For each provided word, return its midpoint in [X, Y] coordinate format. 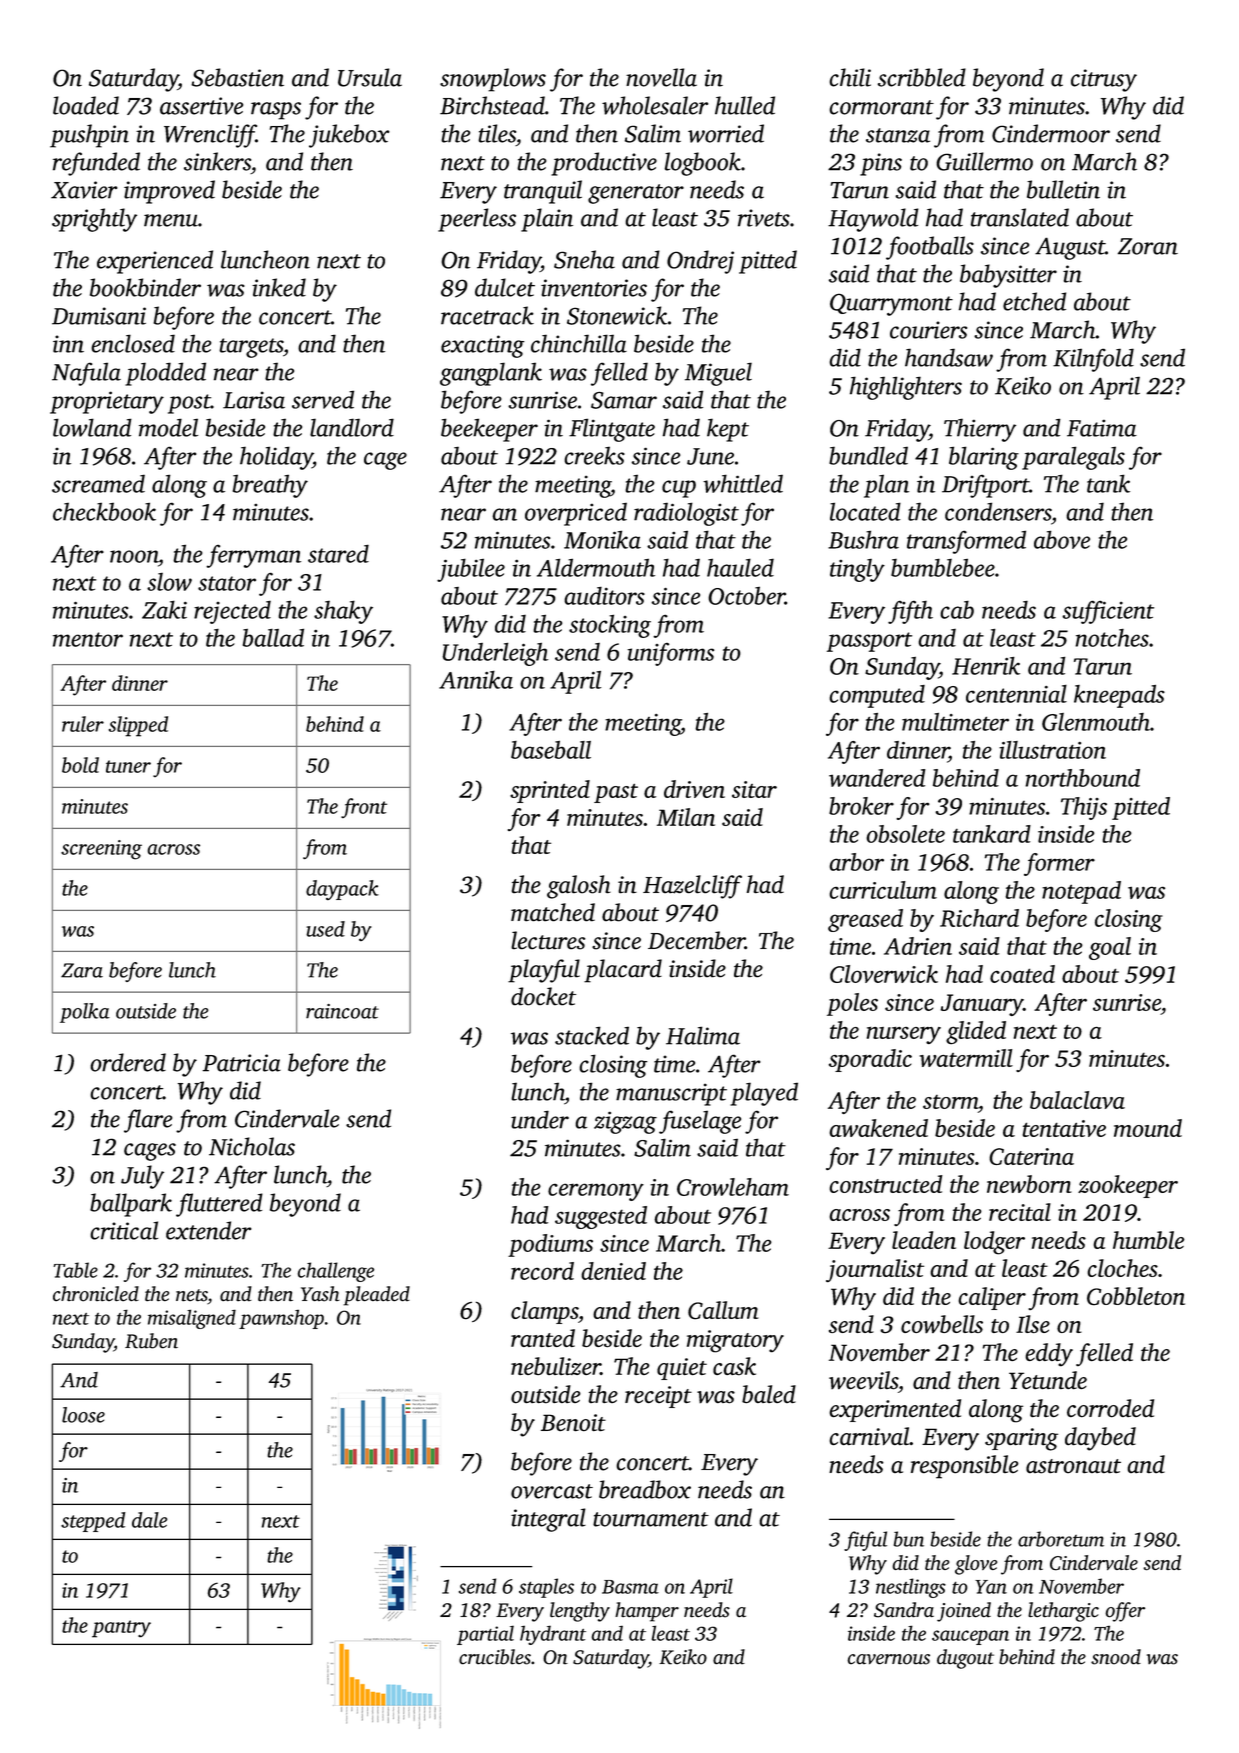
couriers [928, 330]
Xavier [84, 190]
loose [83, 1415]
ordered [128, 1062]
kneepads [1119, 696]
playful [544, 971]
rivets [764, 218]
